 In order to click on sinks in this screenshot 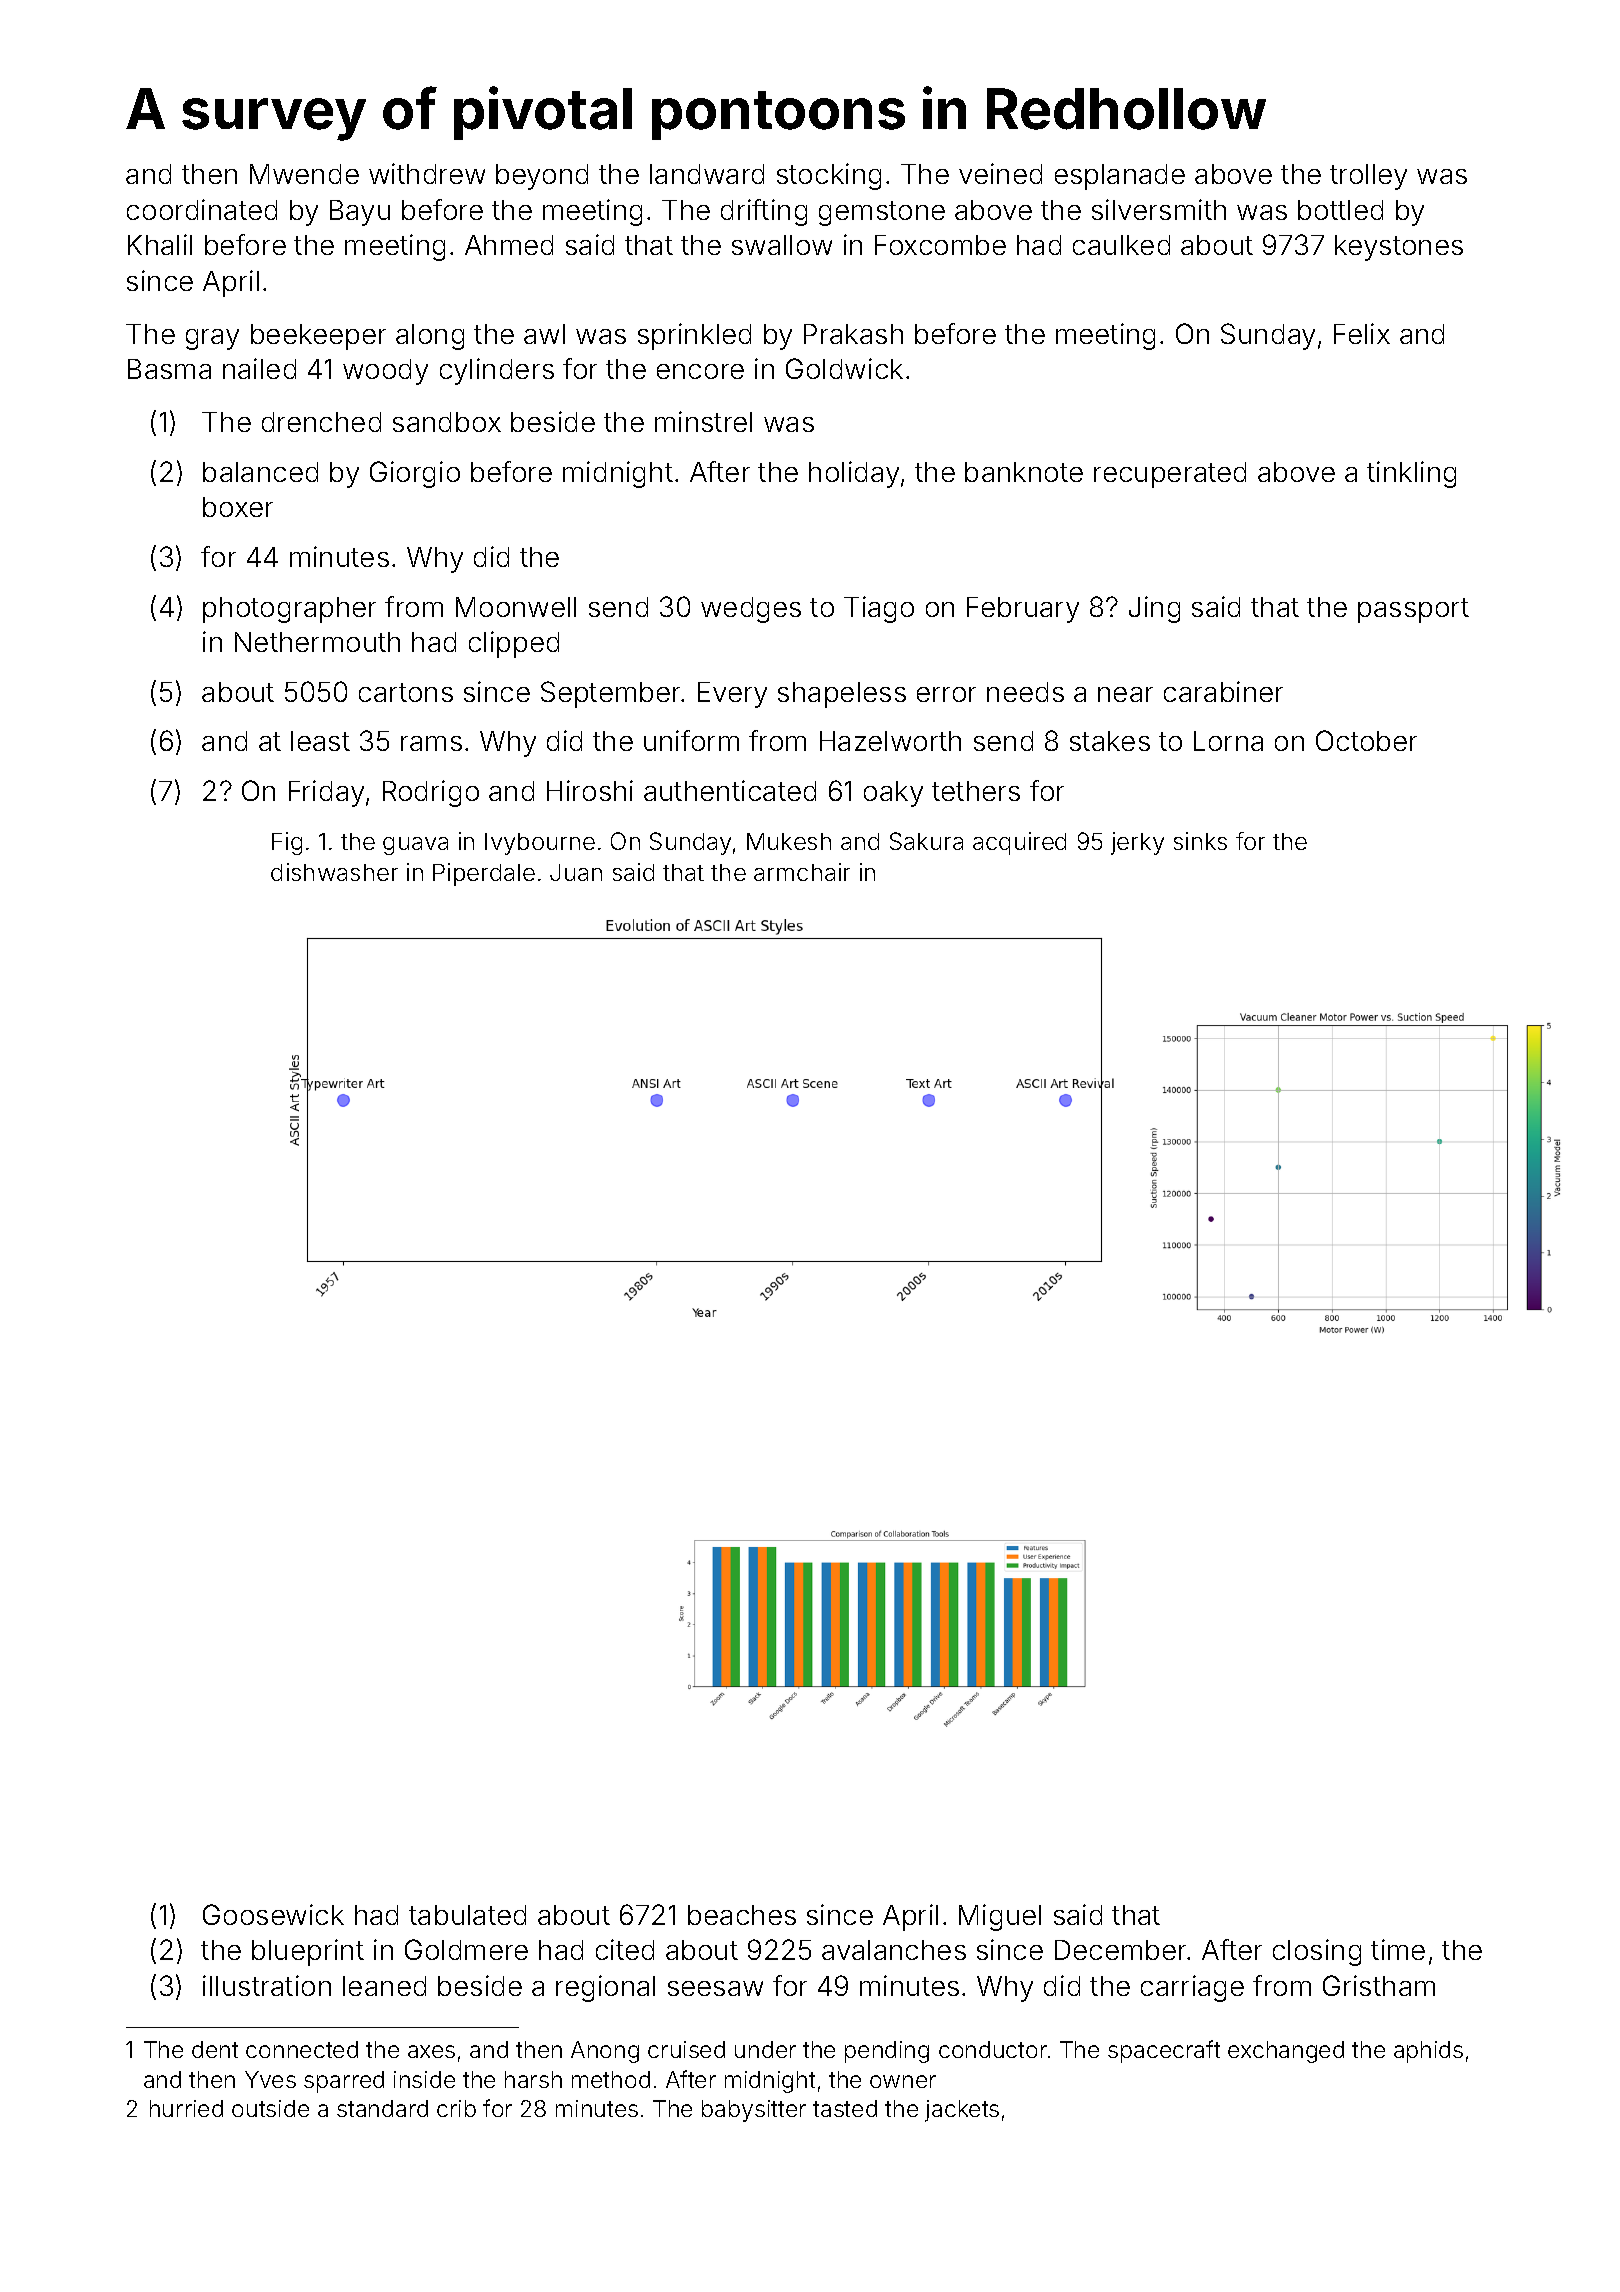, I will do `click(1200, 841)`.
